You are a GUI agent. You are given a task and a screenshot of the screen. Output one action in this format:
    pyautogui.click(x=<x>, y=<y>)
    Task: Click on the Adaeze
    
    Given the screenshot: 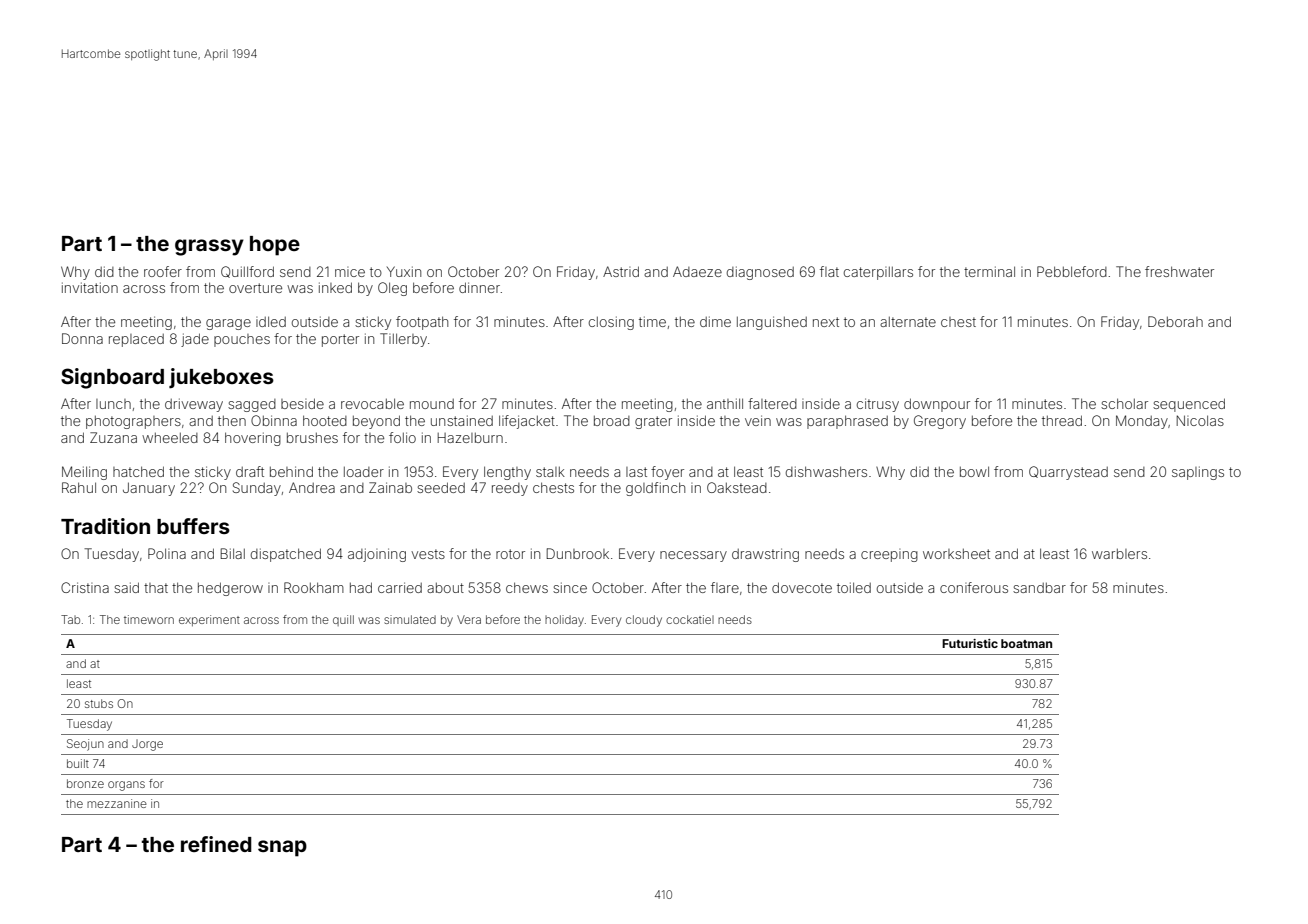 What is the action you would take?
    pyautogui.click(x=697, y=271)
